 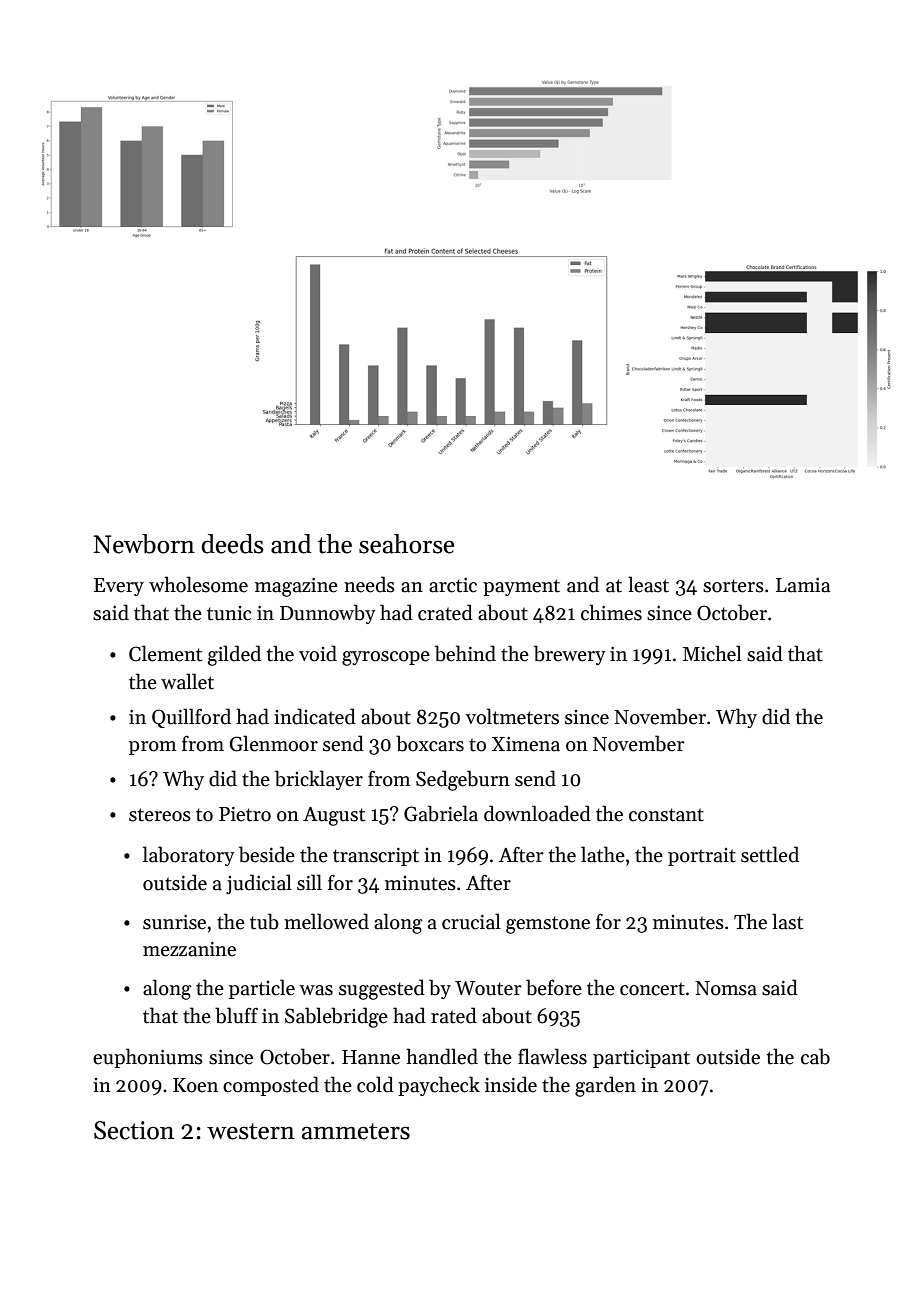 What do you see at coordinates (488, 988) in the document?
I see `Wouter` at bounding box center [488, 988].
